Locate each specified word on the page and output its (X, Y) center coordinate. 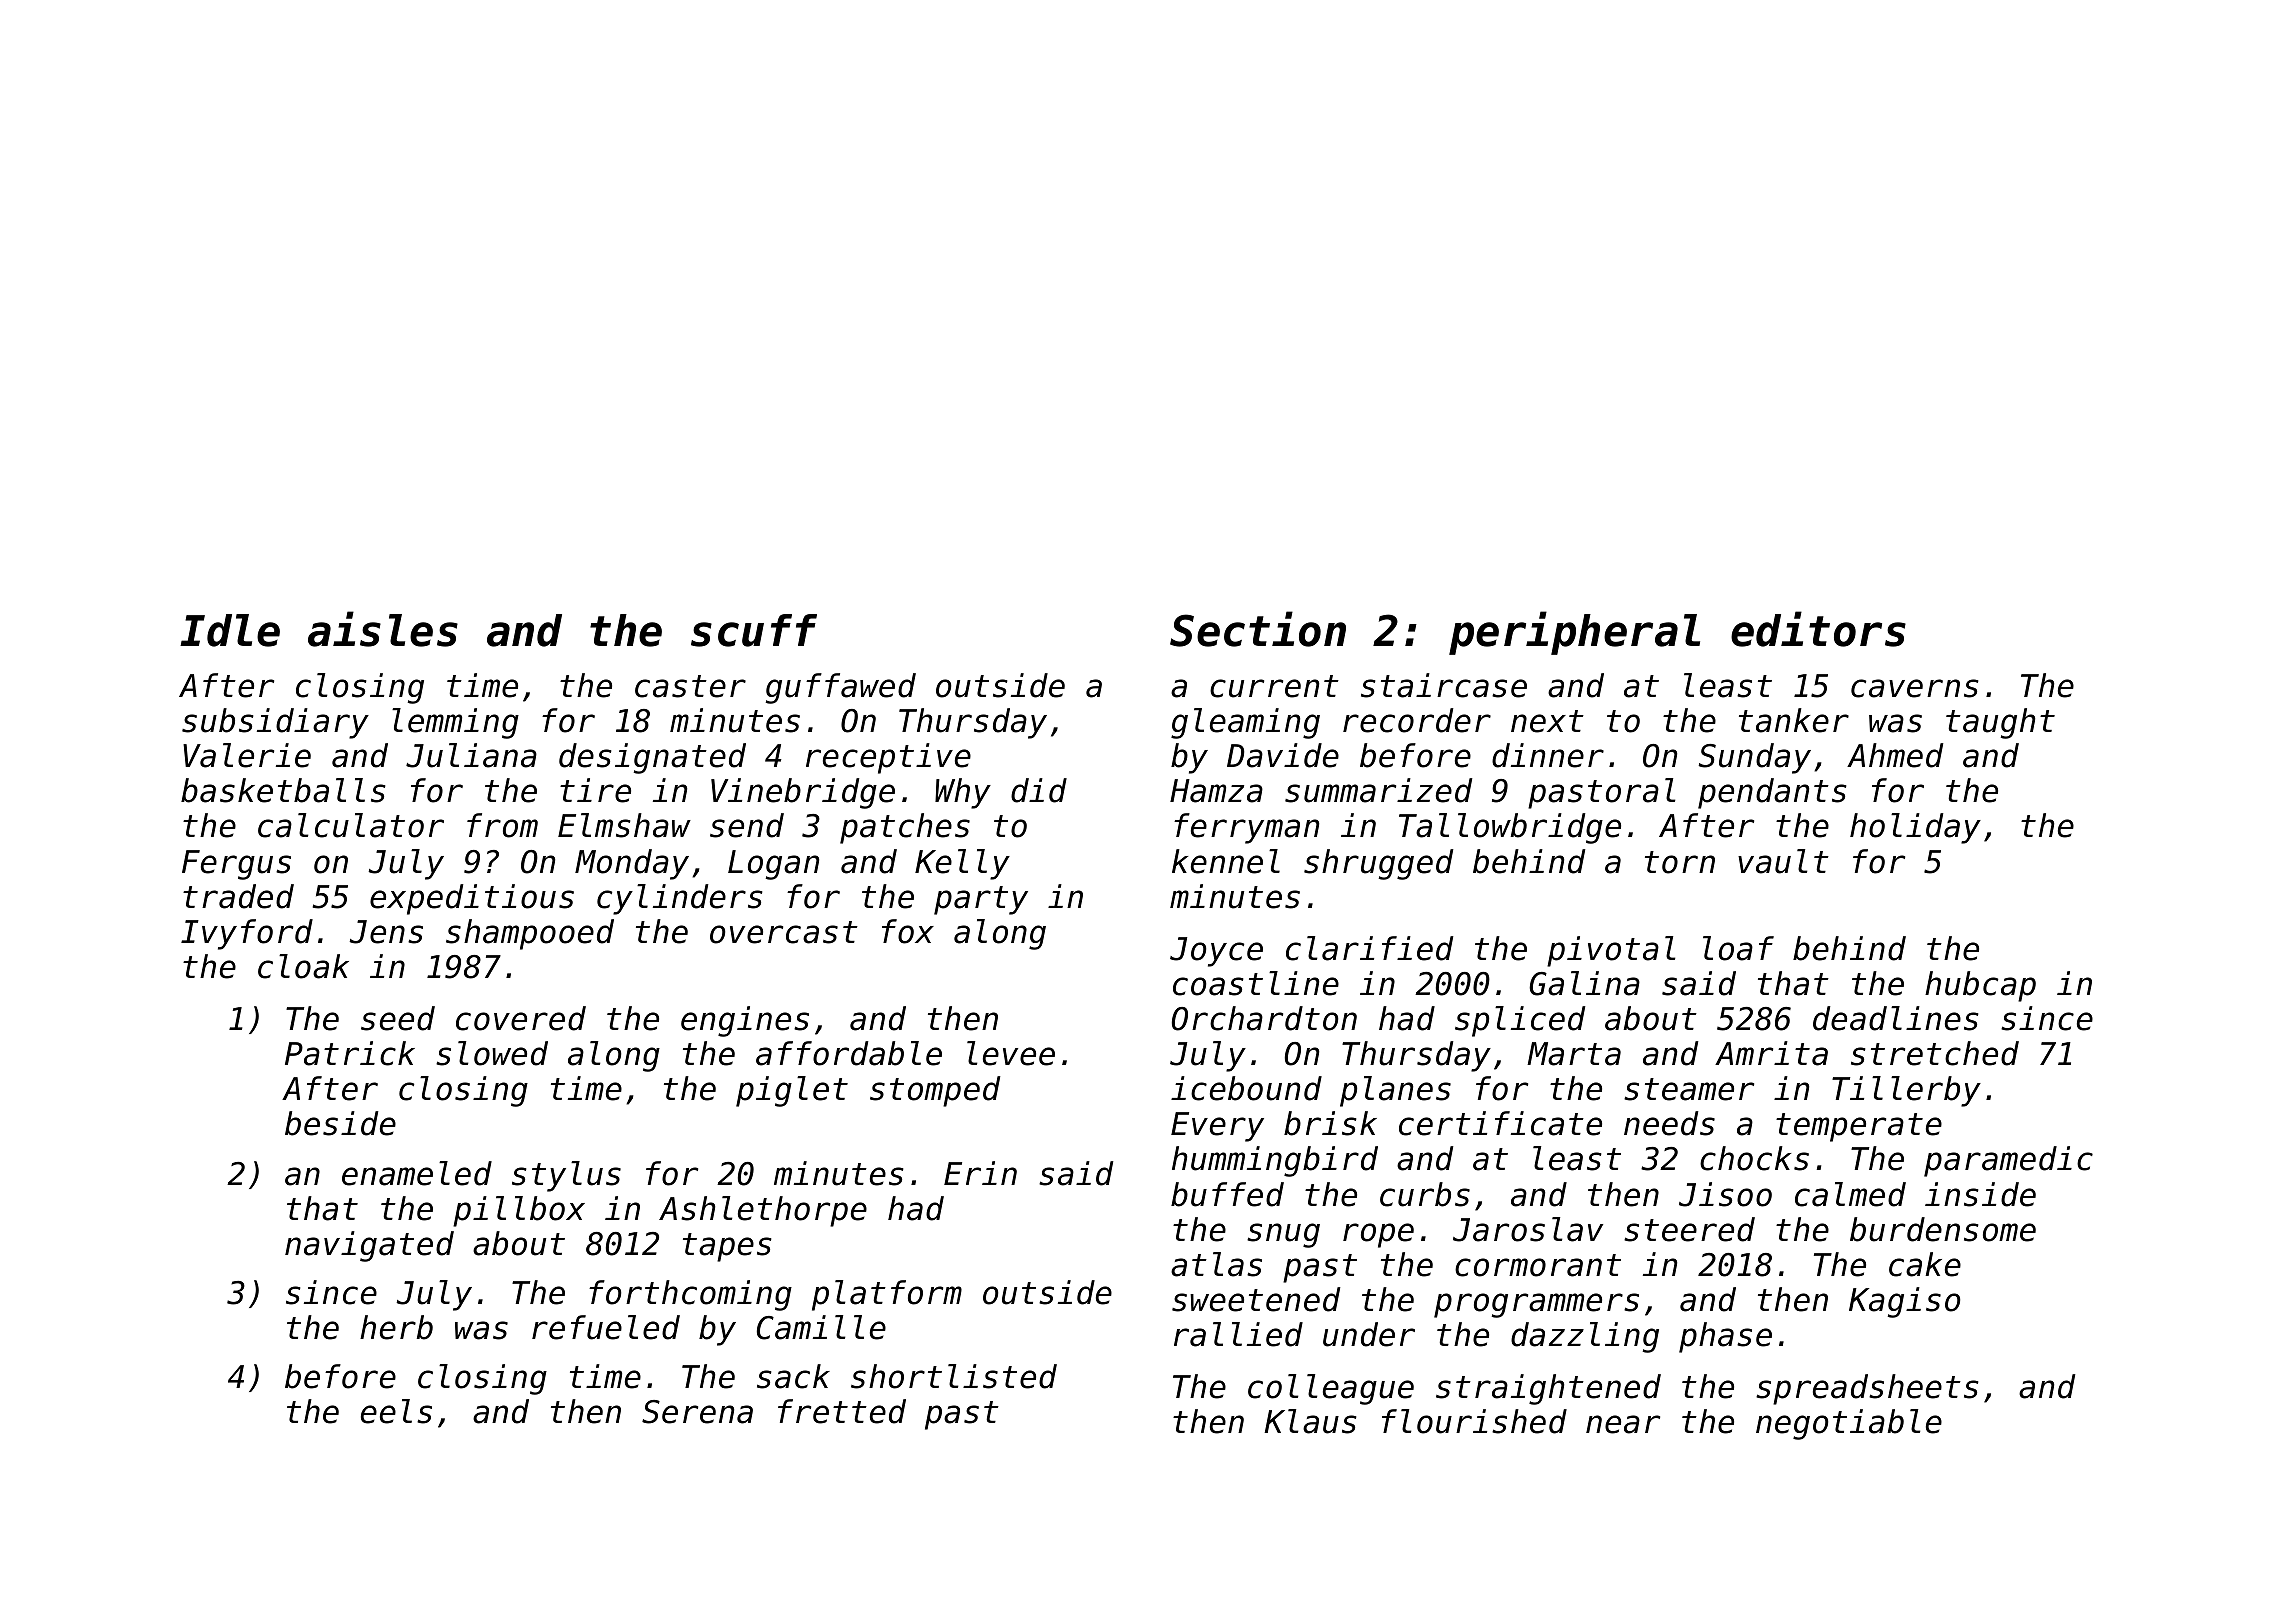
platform (887, 1295)
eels (396, 1411)
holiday (1915, 828)
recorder (1417, 720)
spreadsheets (1867, 1389)
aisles (383, 629)
